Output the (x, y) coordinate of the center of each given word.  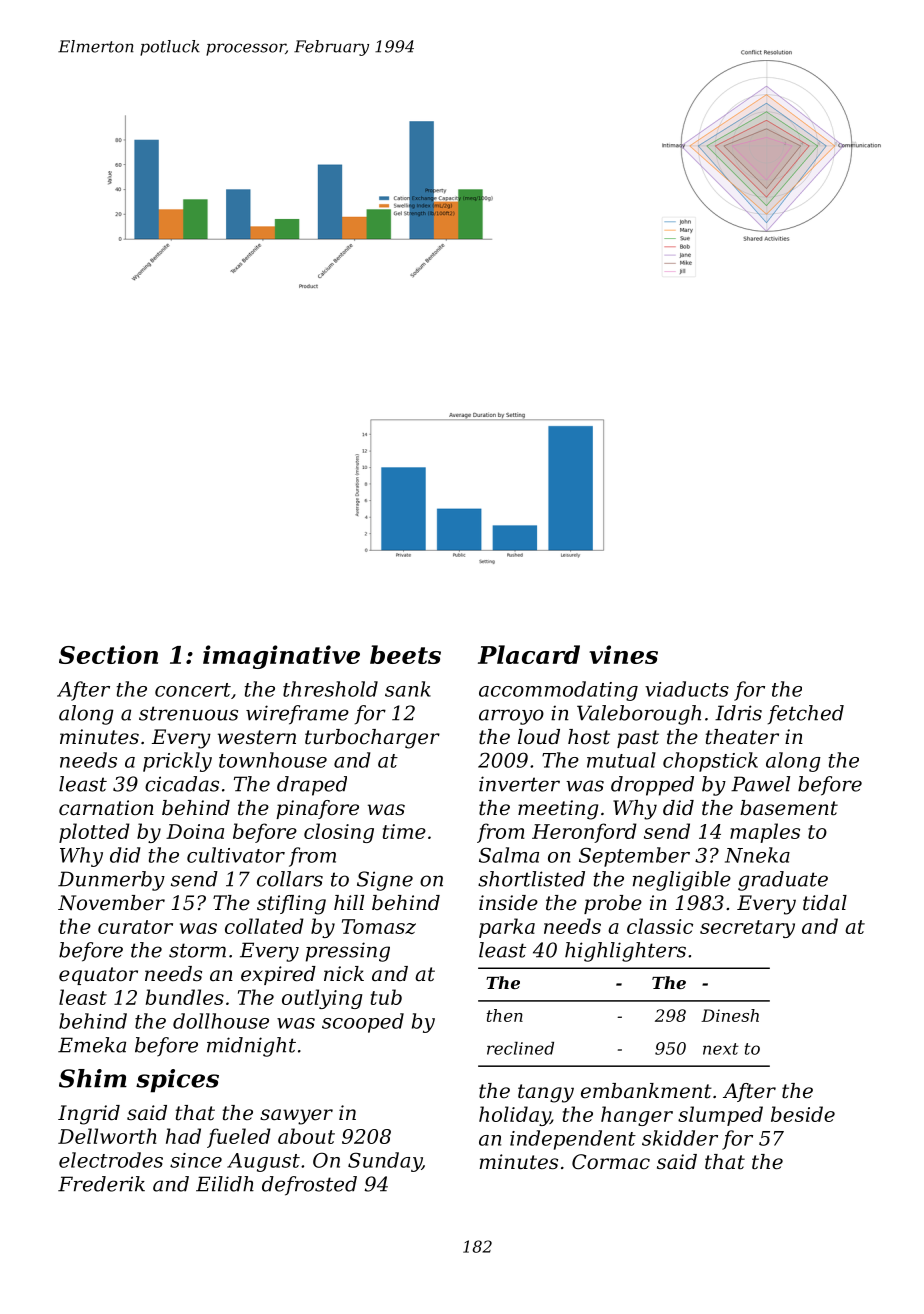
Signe (385, 881)
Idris (738, 713)
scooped (363, 1023)
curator (135, 927)
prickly (177, 762)
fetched (806, 715)
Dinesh (730, 1015)
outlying (322, 999)
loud (539, 737)
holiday (514, 1116)
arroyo (511, 717)
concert (193, 690)
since (196, 1160)
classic (660, 926)
